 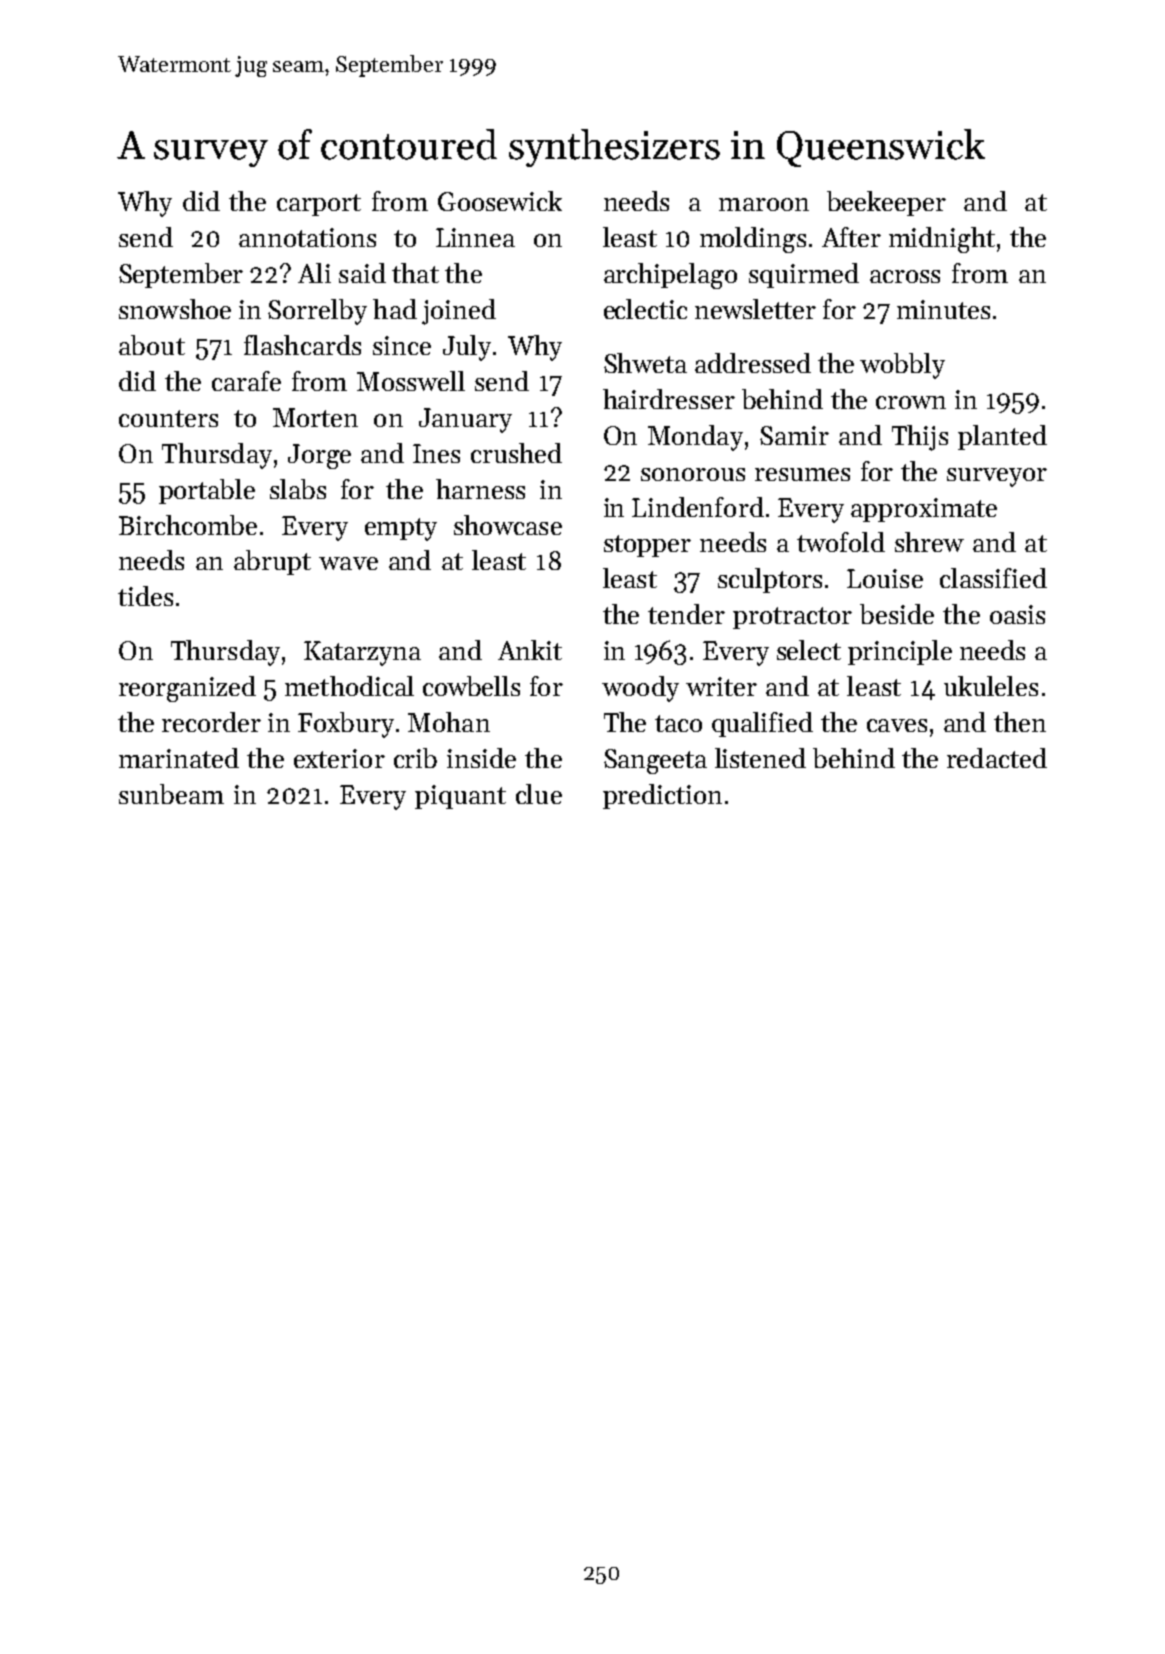 I want to click on counters, so click(x=168, y=418).
